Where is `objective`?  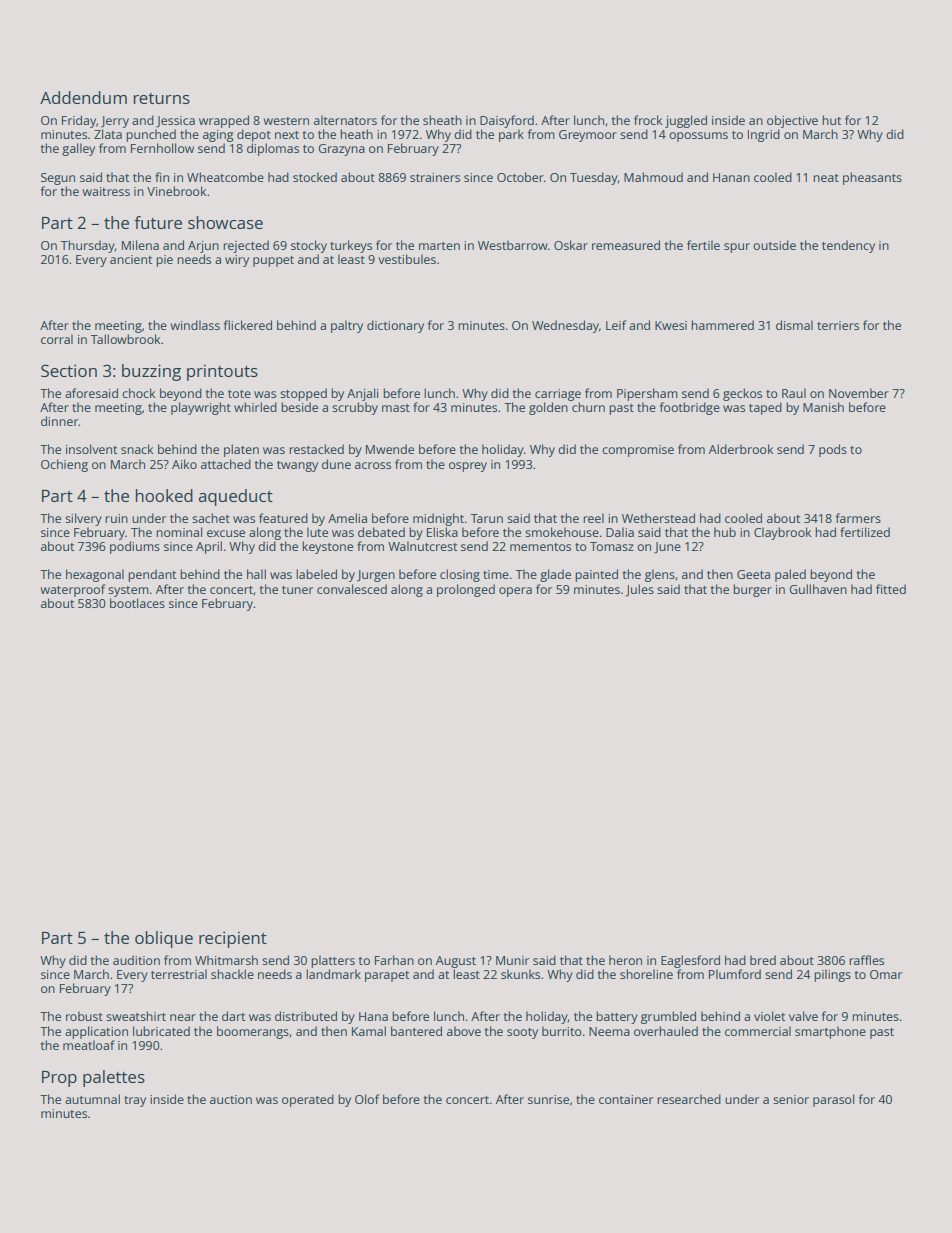
objective is located at coordinates (792, 121).
